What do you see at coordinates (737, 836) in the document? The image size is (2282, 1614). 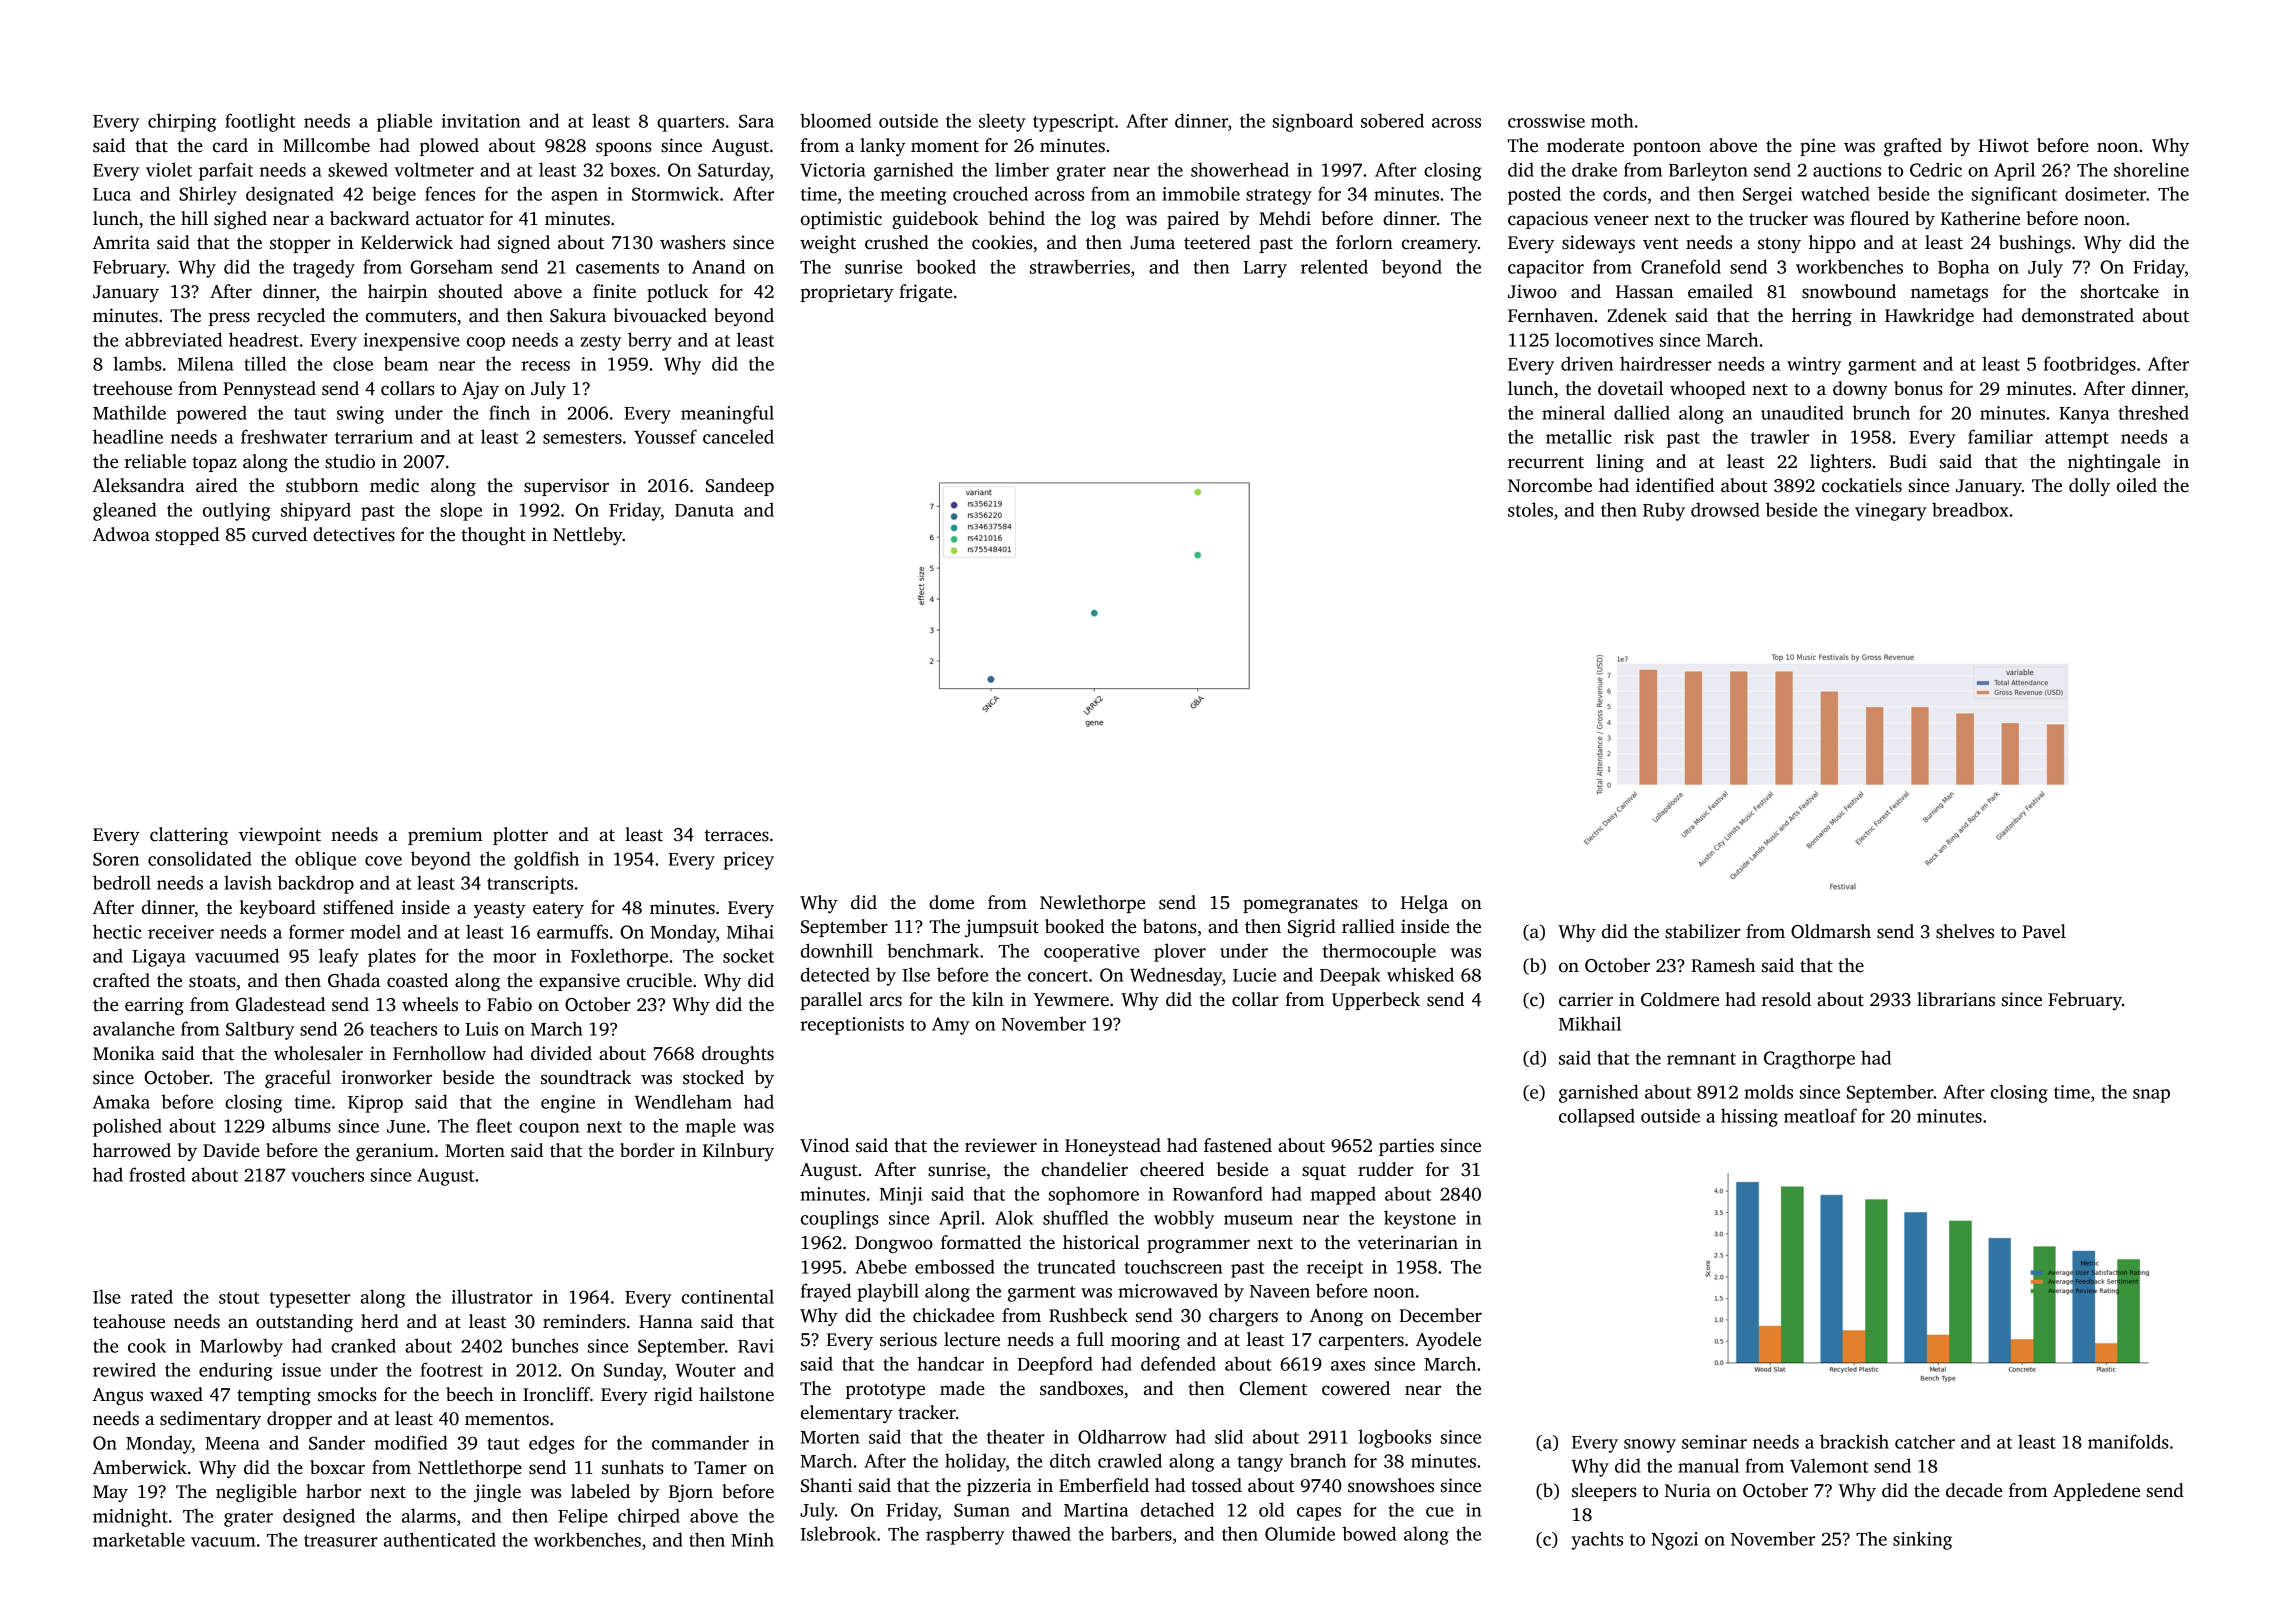 I see `terraces` at bounding box center [737, 836].
